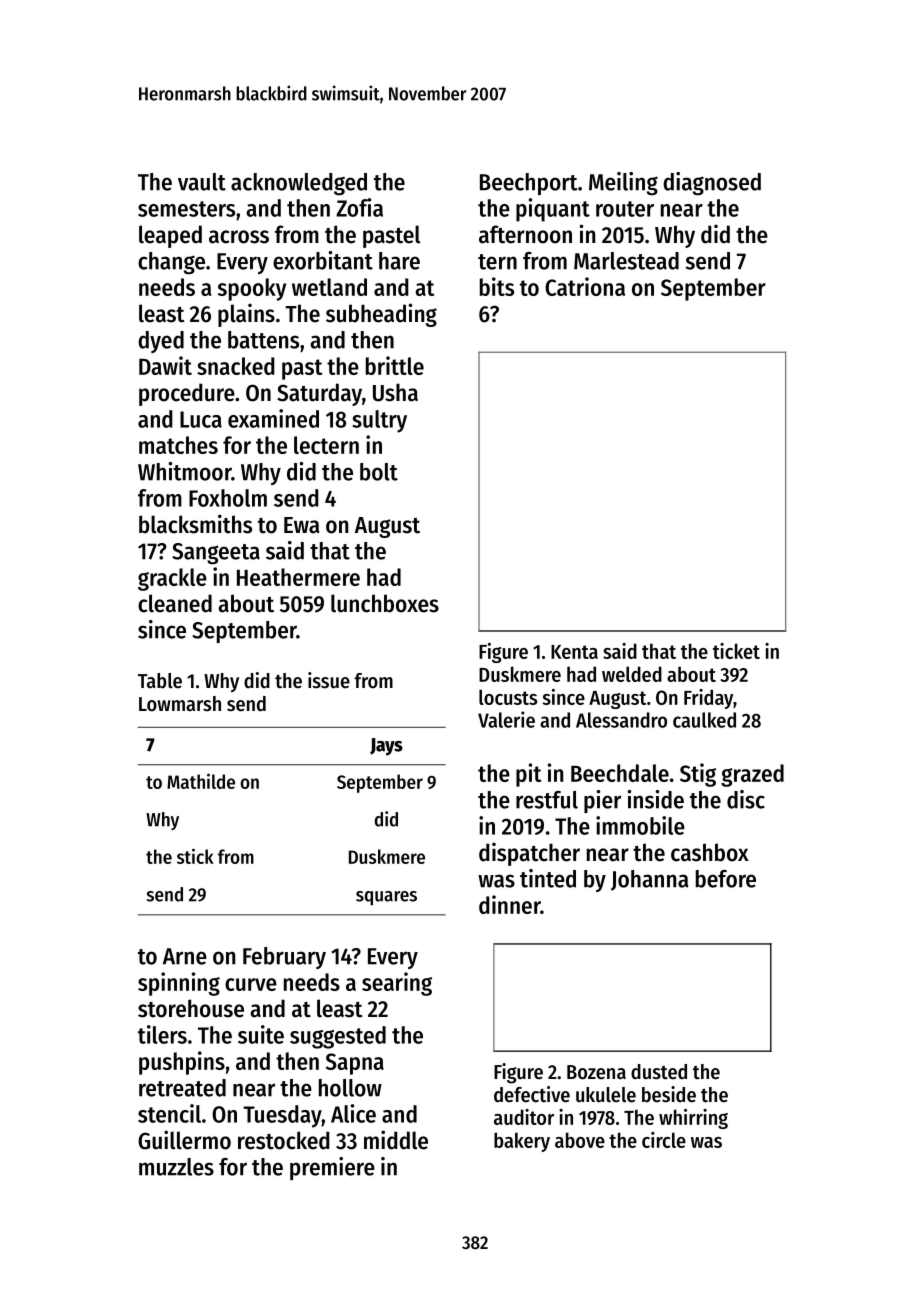 Image resolution: width=924 pixels, height=1311 pixels. I want to click on bits, so click(497, 286).
